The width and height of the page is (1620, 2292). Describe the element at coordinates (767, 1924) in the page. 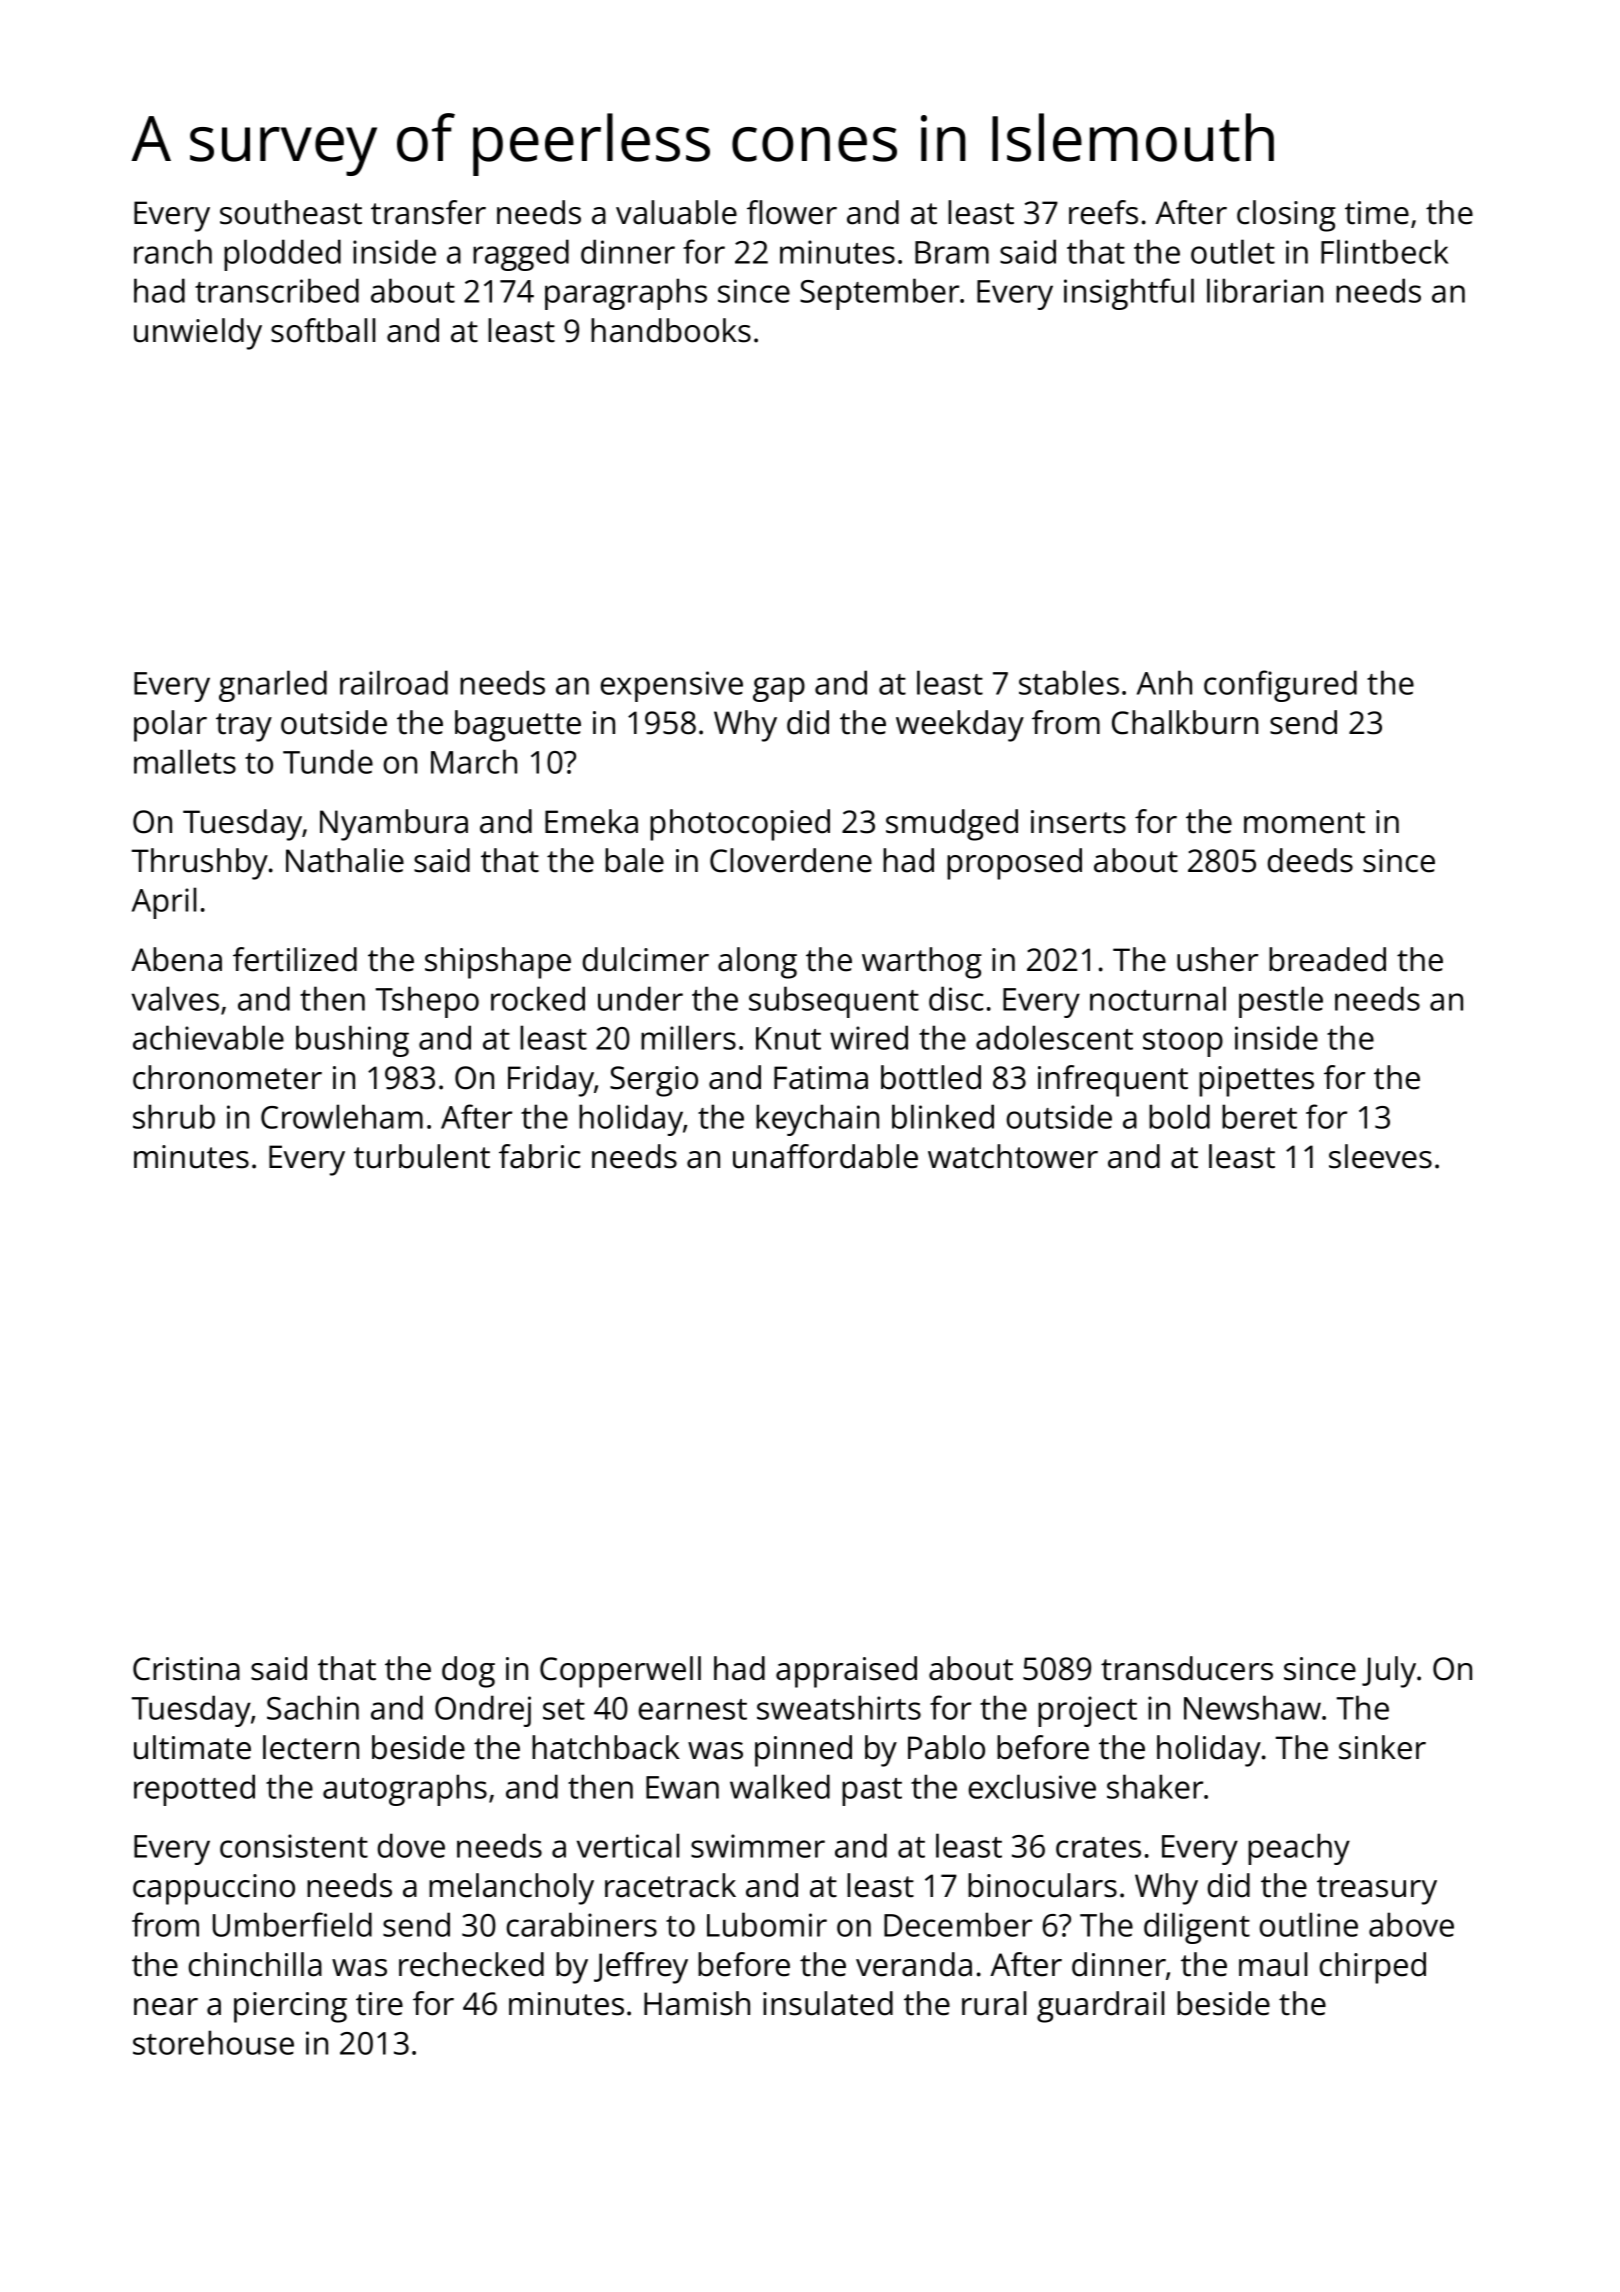

I see `Lubomir` at that location.
